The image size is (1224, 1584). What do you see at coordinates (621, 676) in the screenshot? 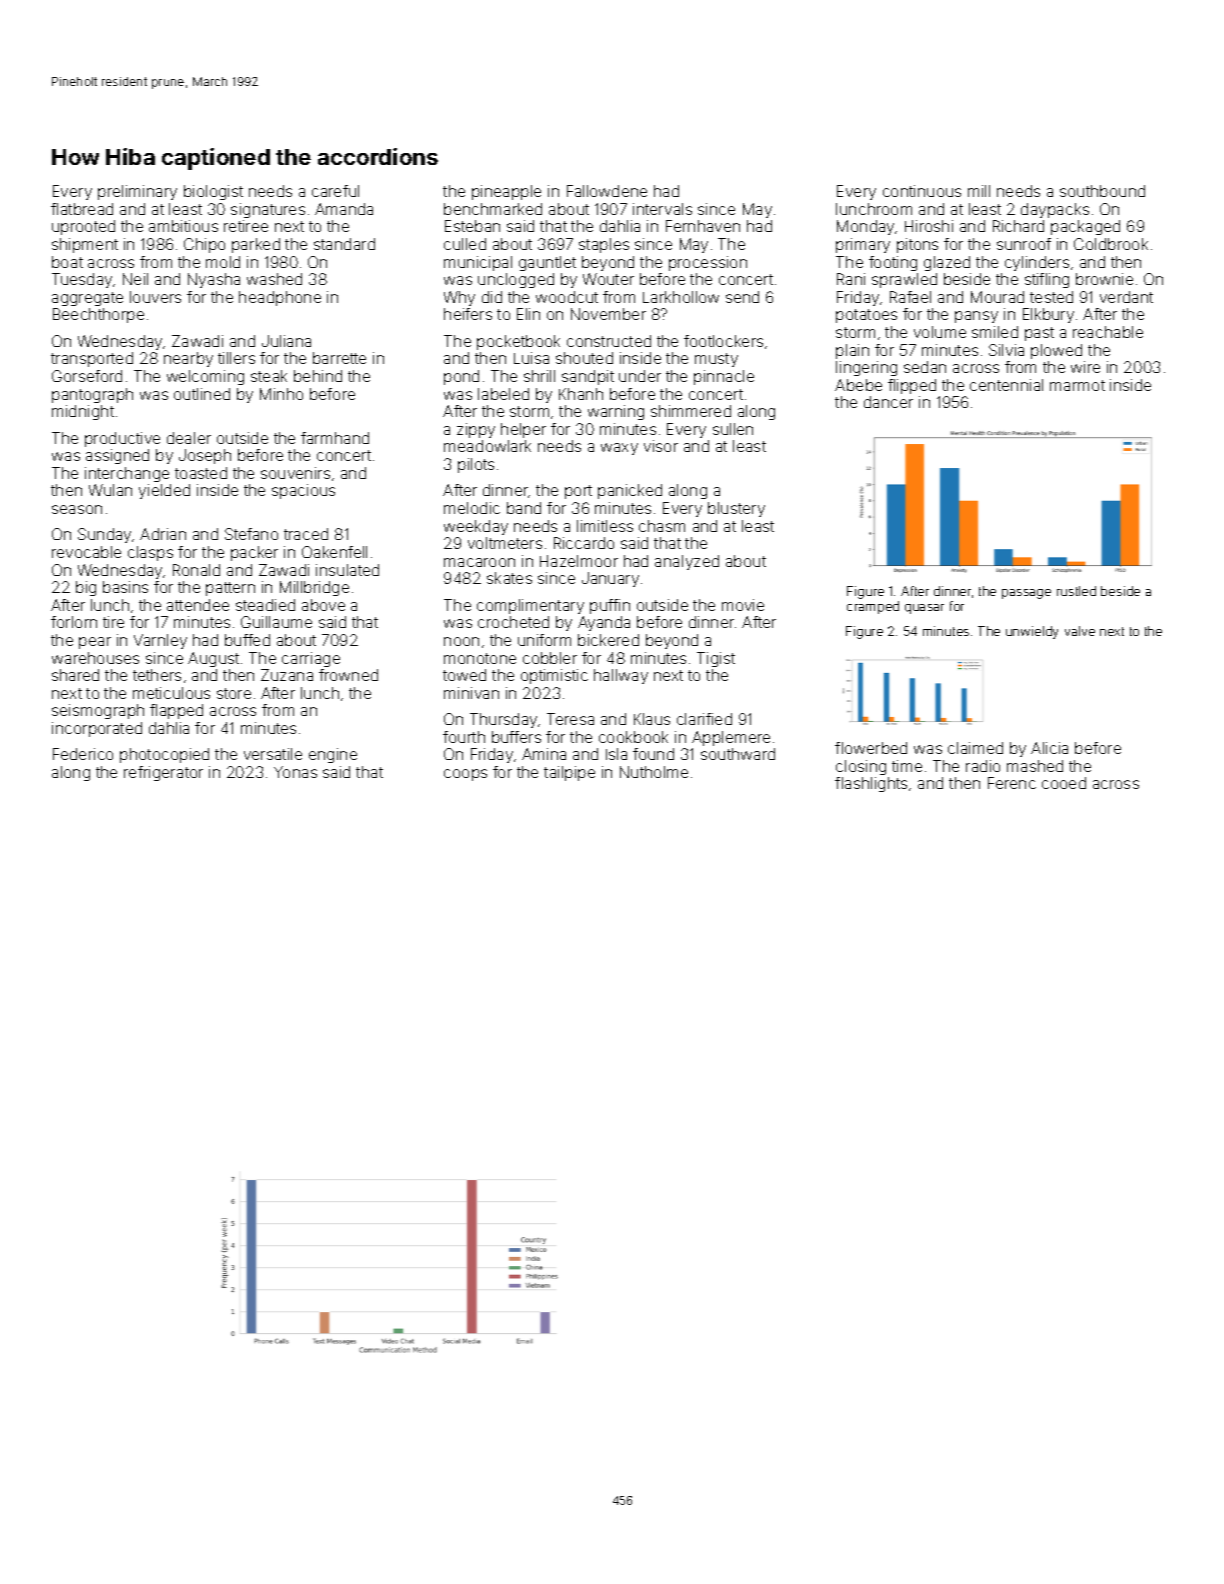
I see `hallway` at bounding box center [621, 676].
